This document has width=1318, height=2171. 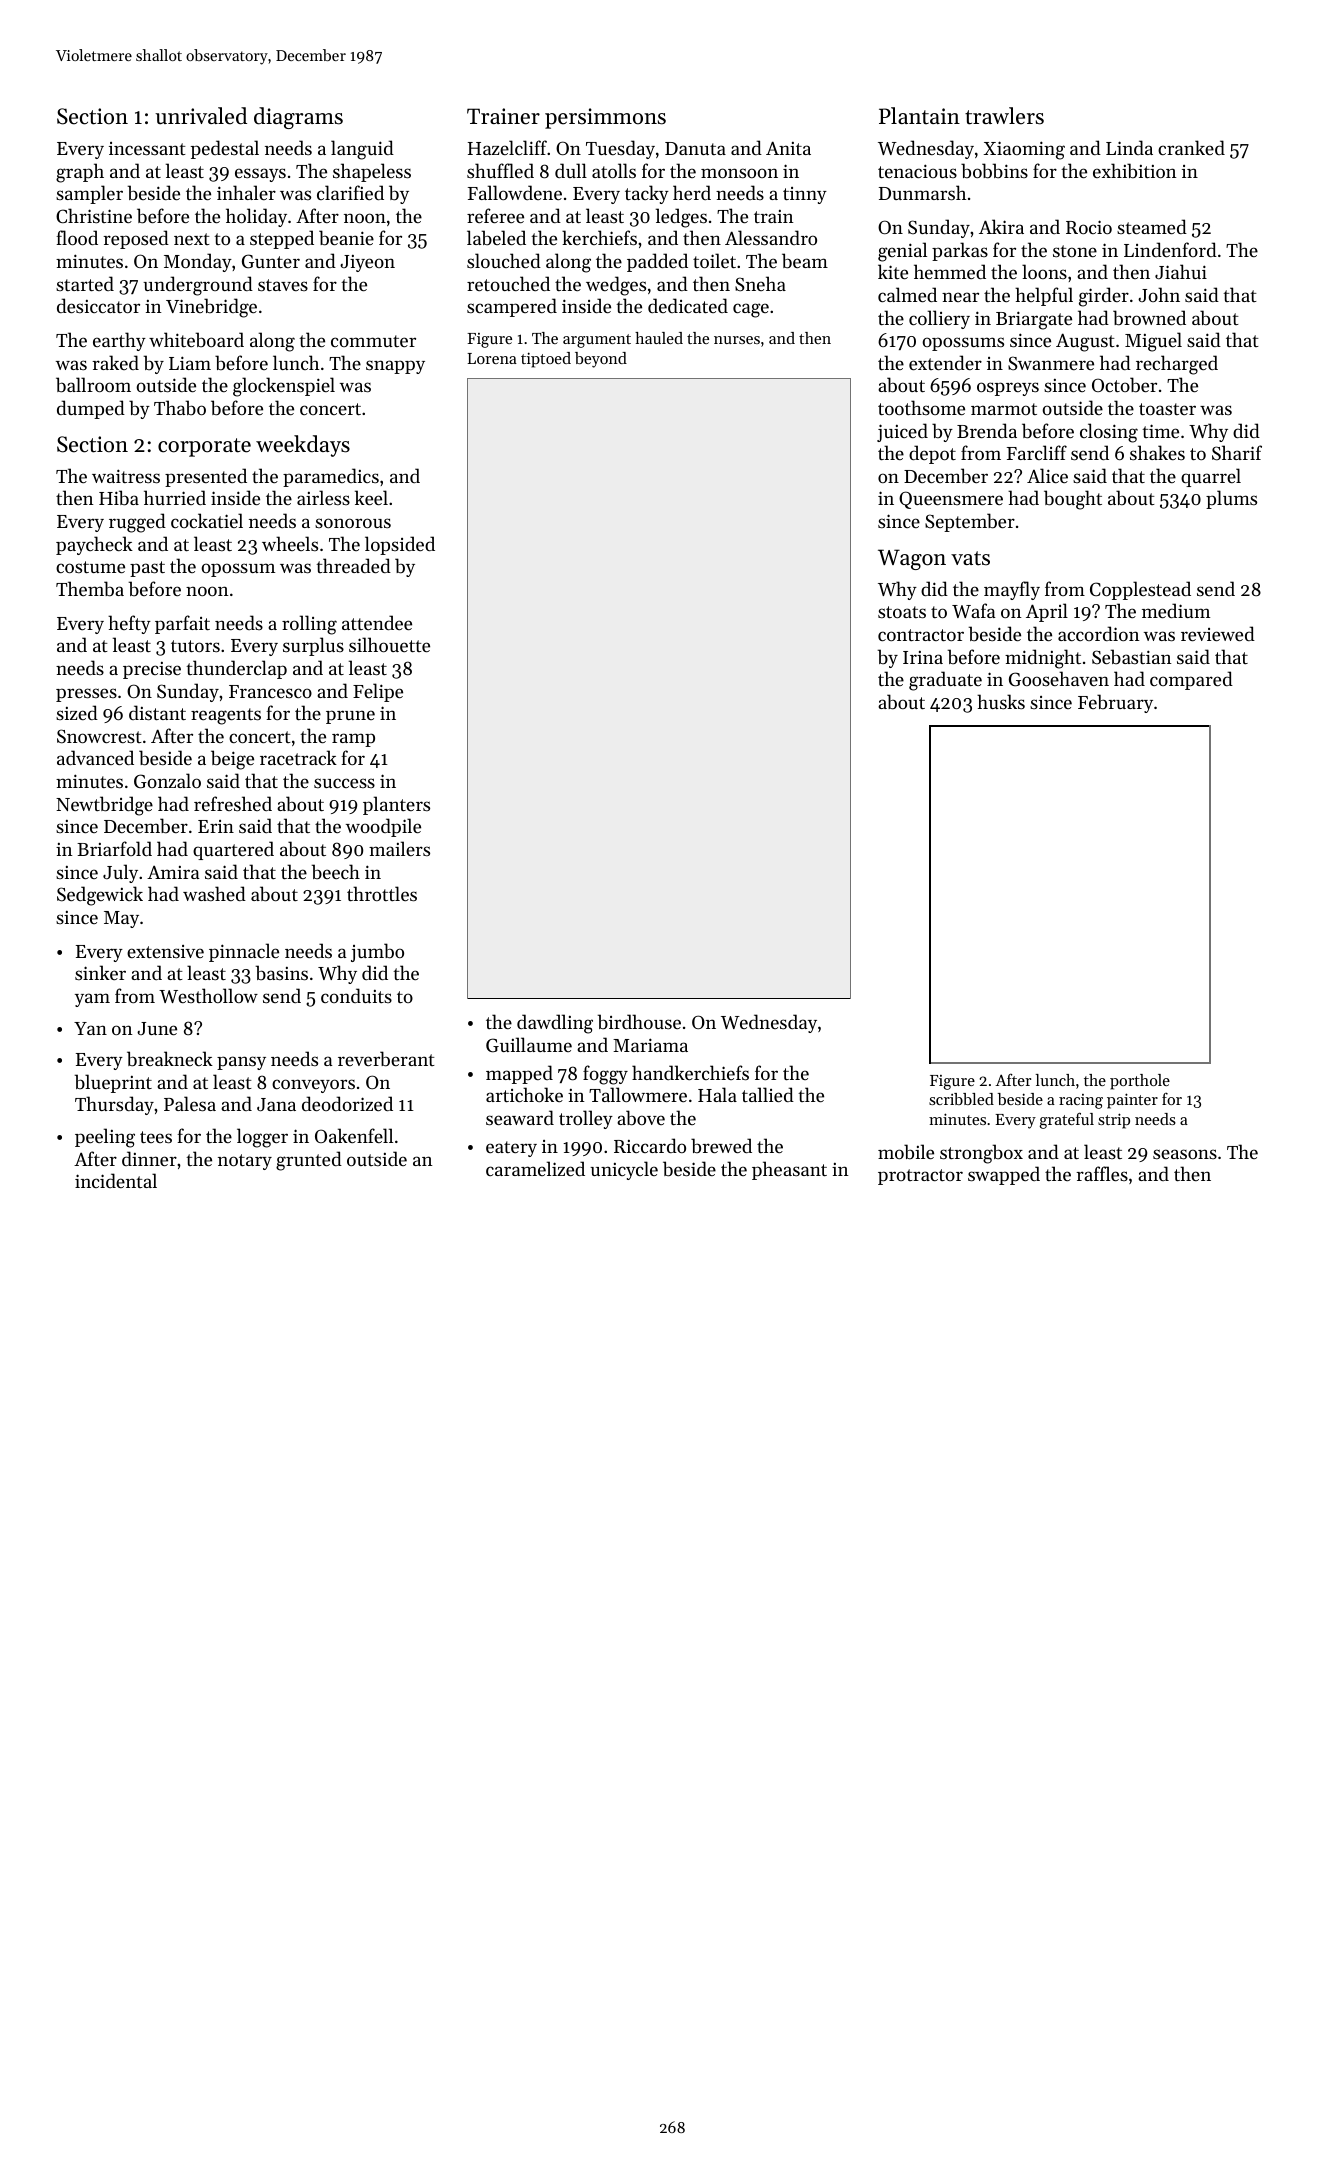 What do you see at coordinates (1115, 703) in the document?
I see `February` at bounding box center [1115, 703].
